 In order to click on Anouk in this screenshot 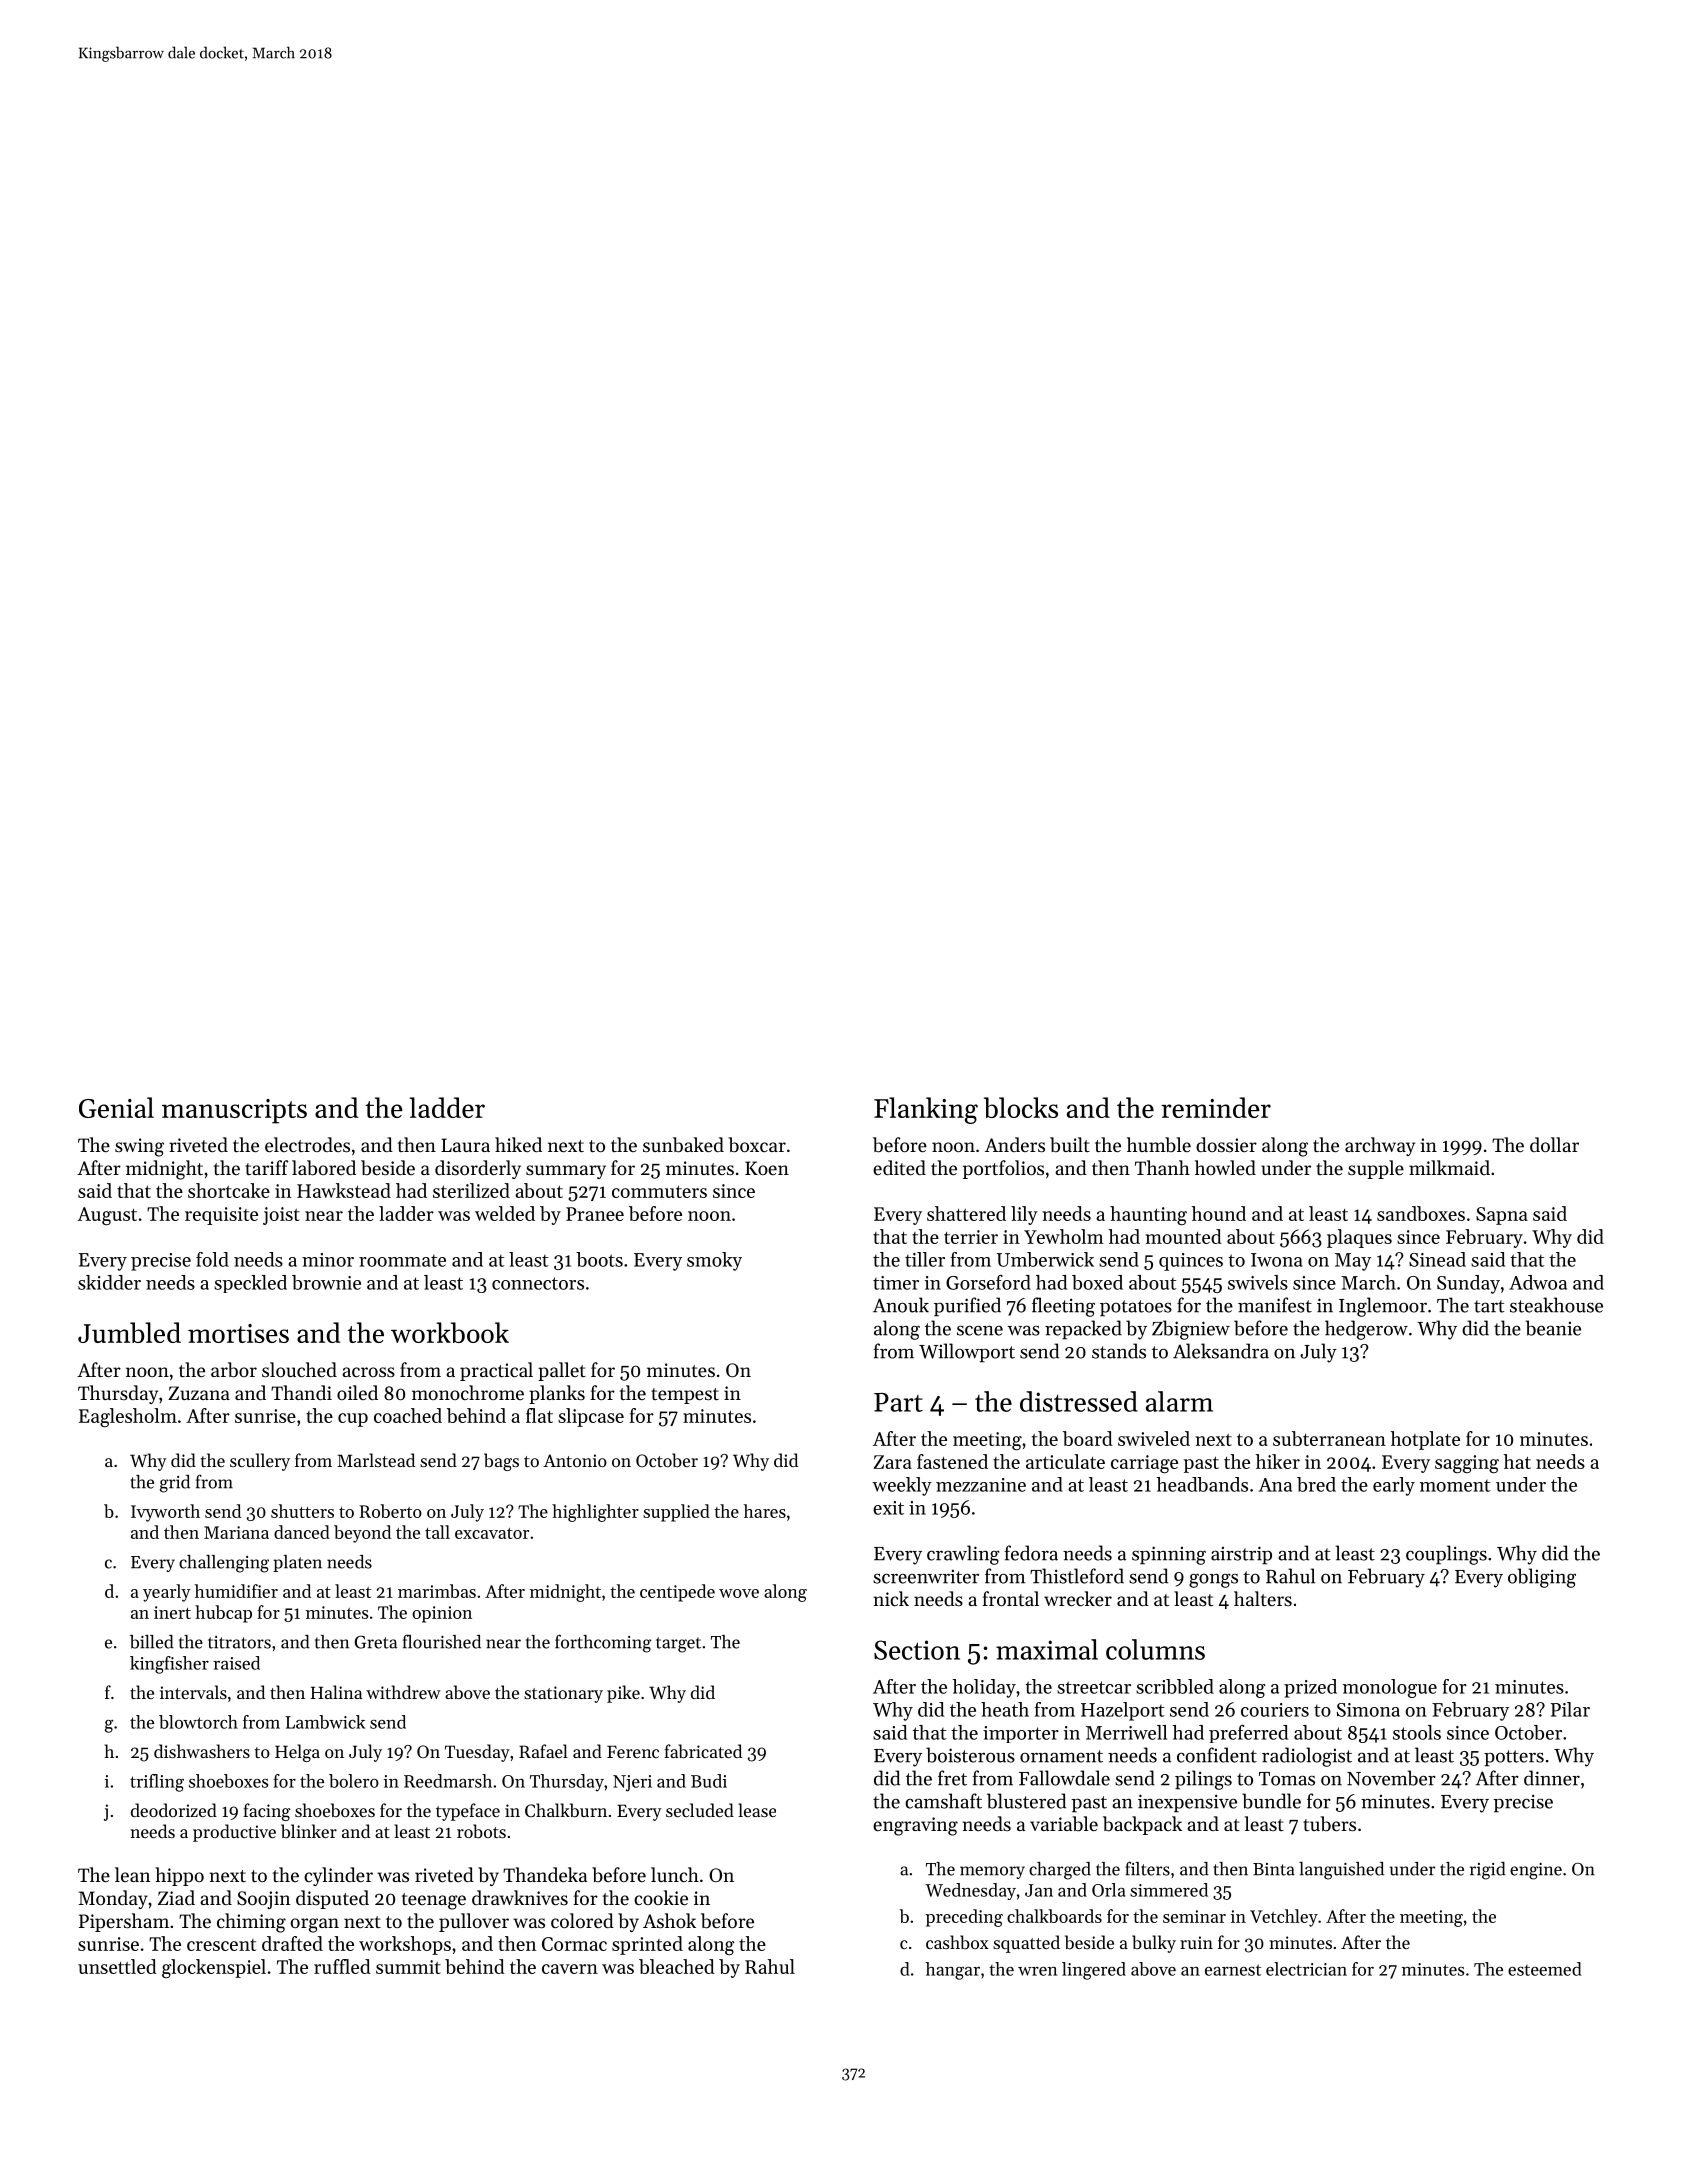, I will do `click(901, 1305)`.
